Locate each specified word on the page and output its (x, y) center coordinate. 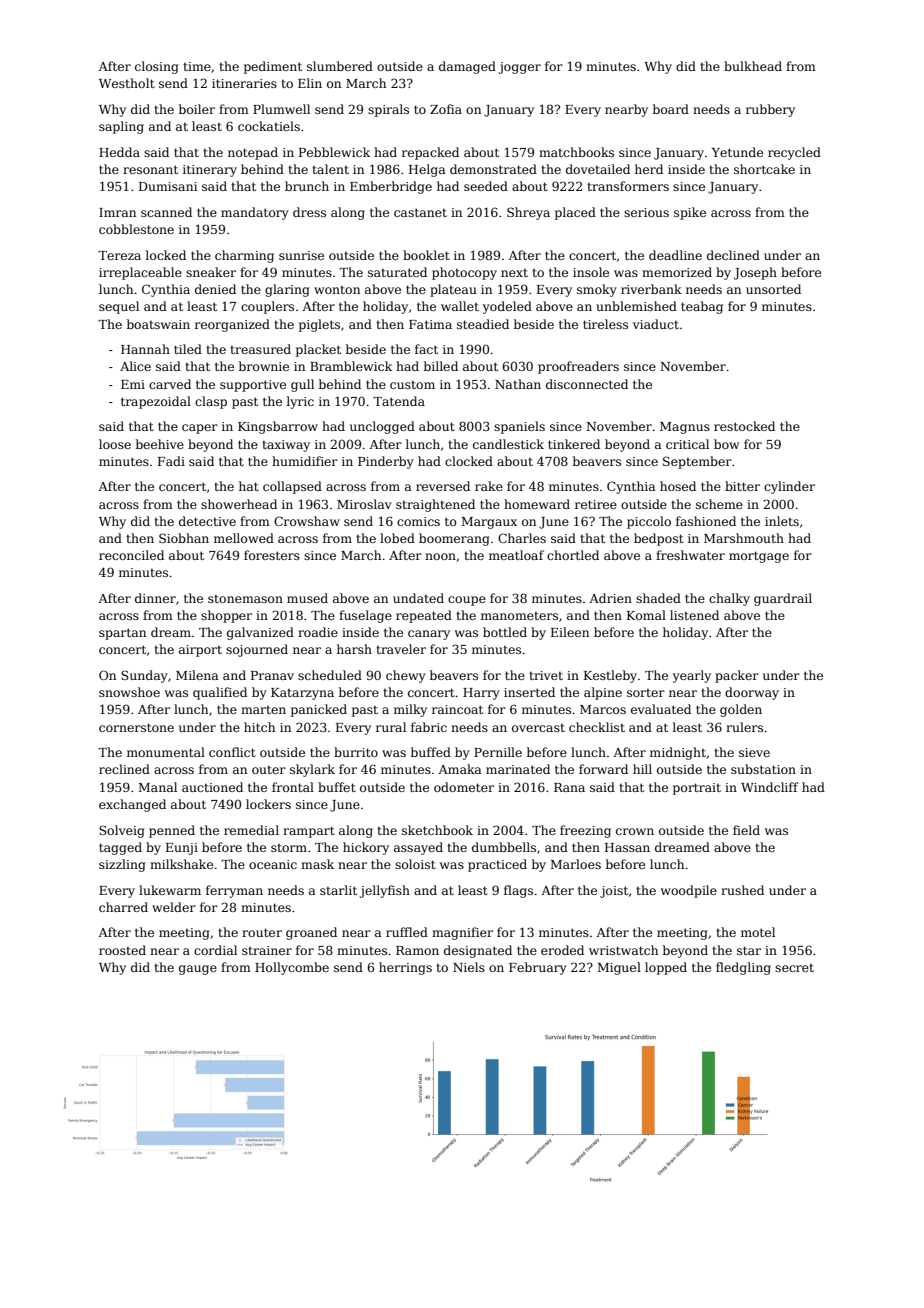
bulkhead (753, 66)
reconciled (131, 555)
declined (733, 255)
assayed (418, 848)
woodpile (689, 891)
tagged (120, 848)
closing (157, 67)
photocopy (464, 273)
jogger (519, 68)
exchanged (132, 805)
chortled (573, 555)
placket (318, 350)
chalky (729, 599)
